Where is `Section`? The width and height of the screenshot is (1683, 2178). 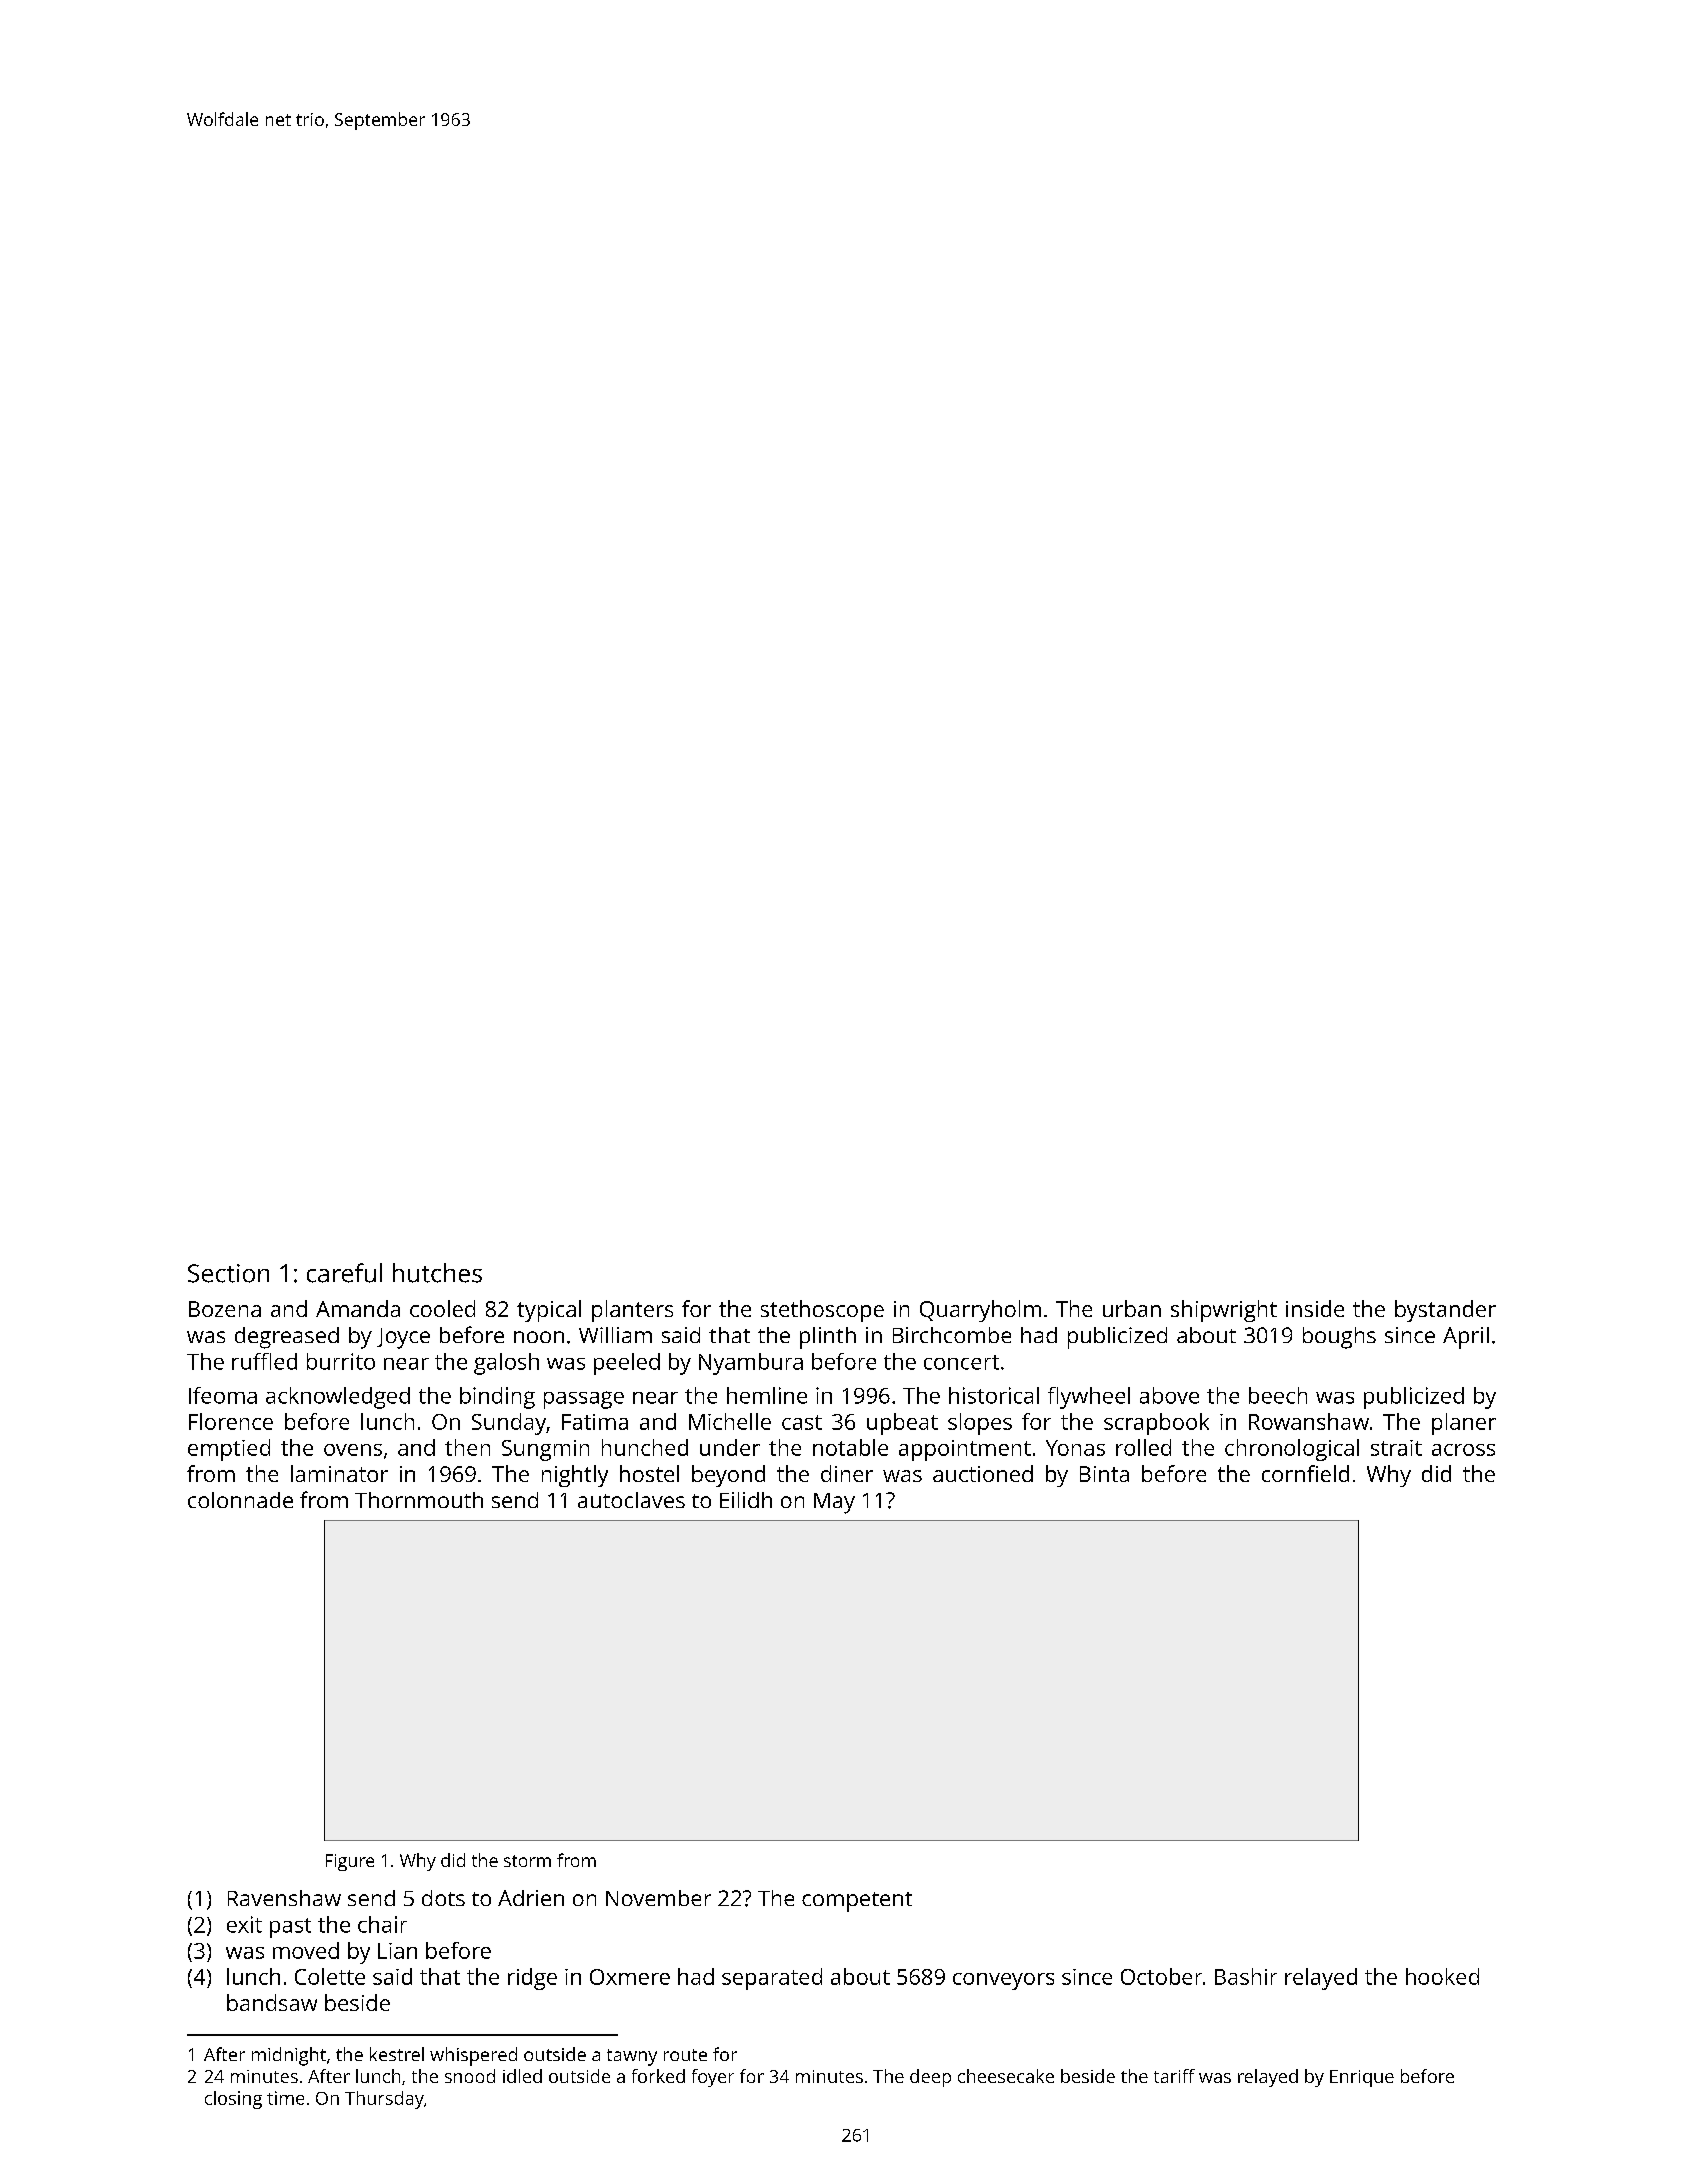 Section is located at coordinates (228, 1273).
